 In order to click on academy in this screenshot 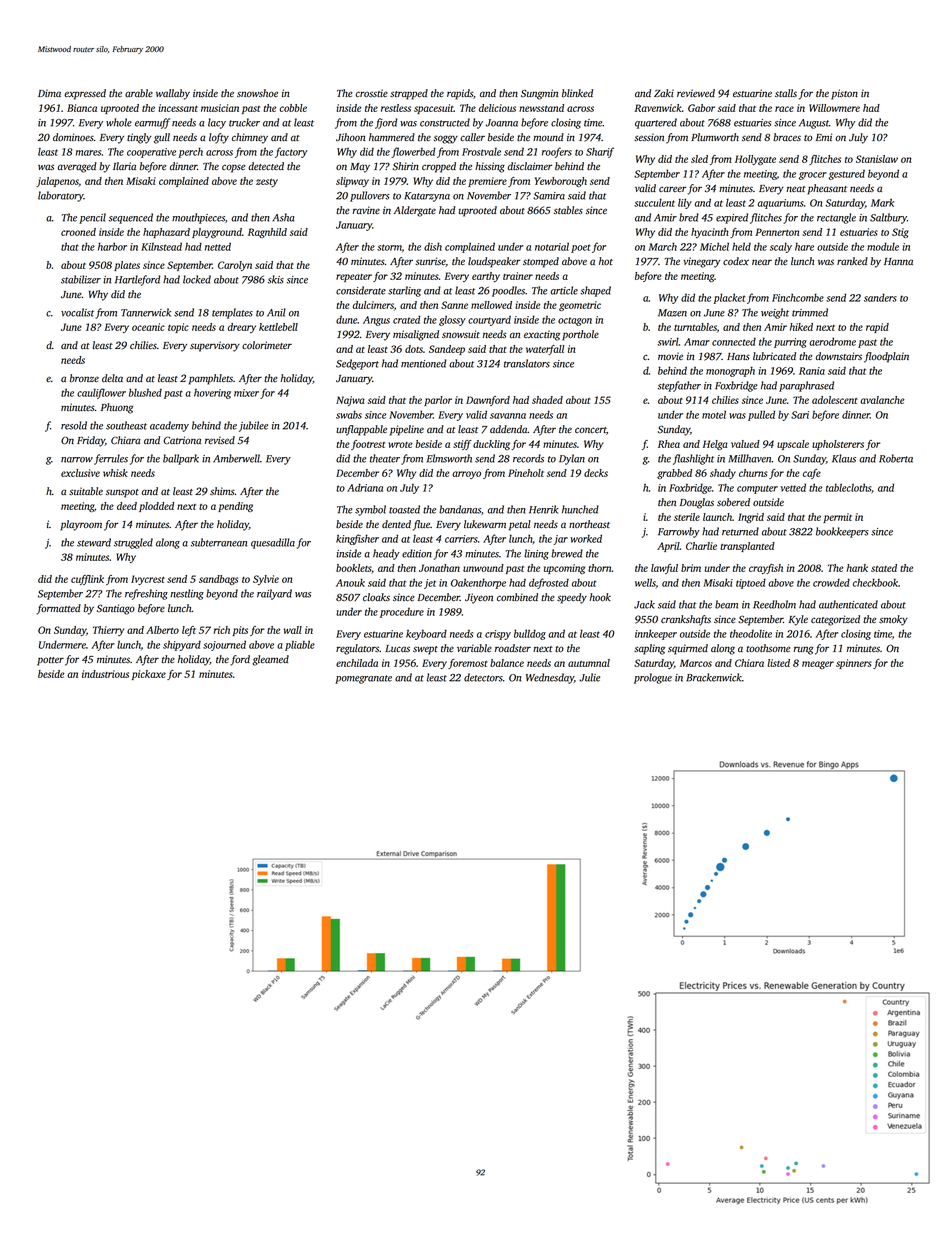, I will do `click(169, 426)`.
